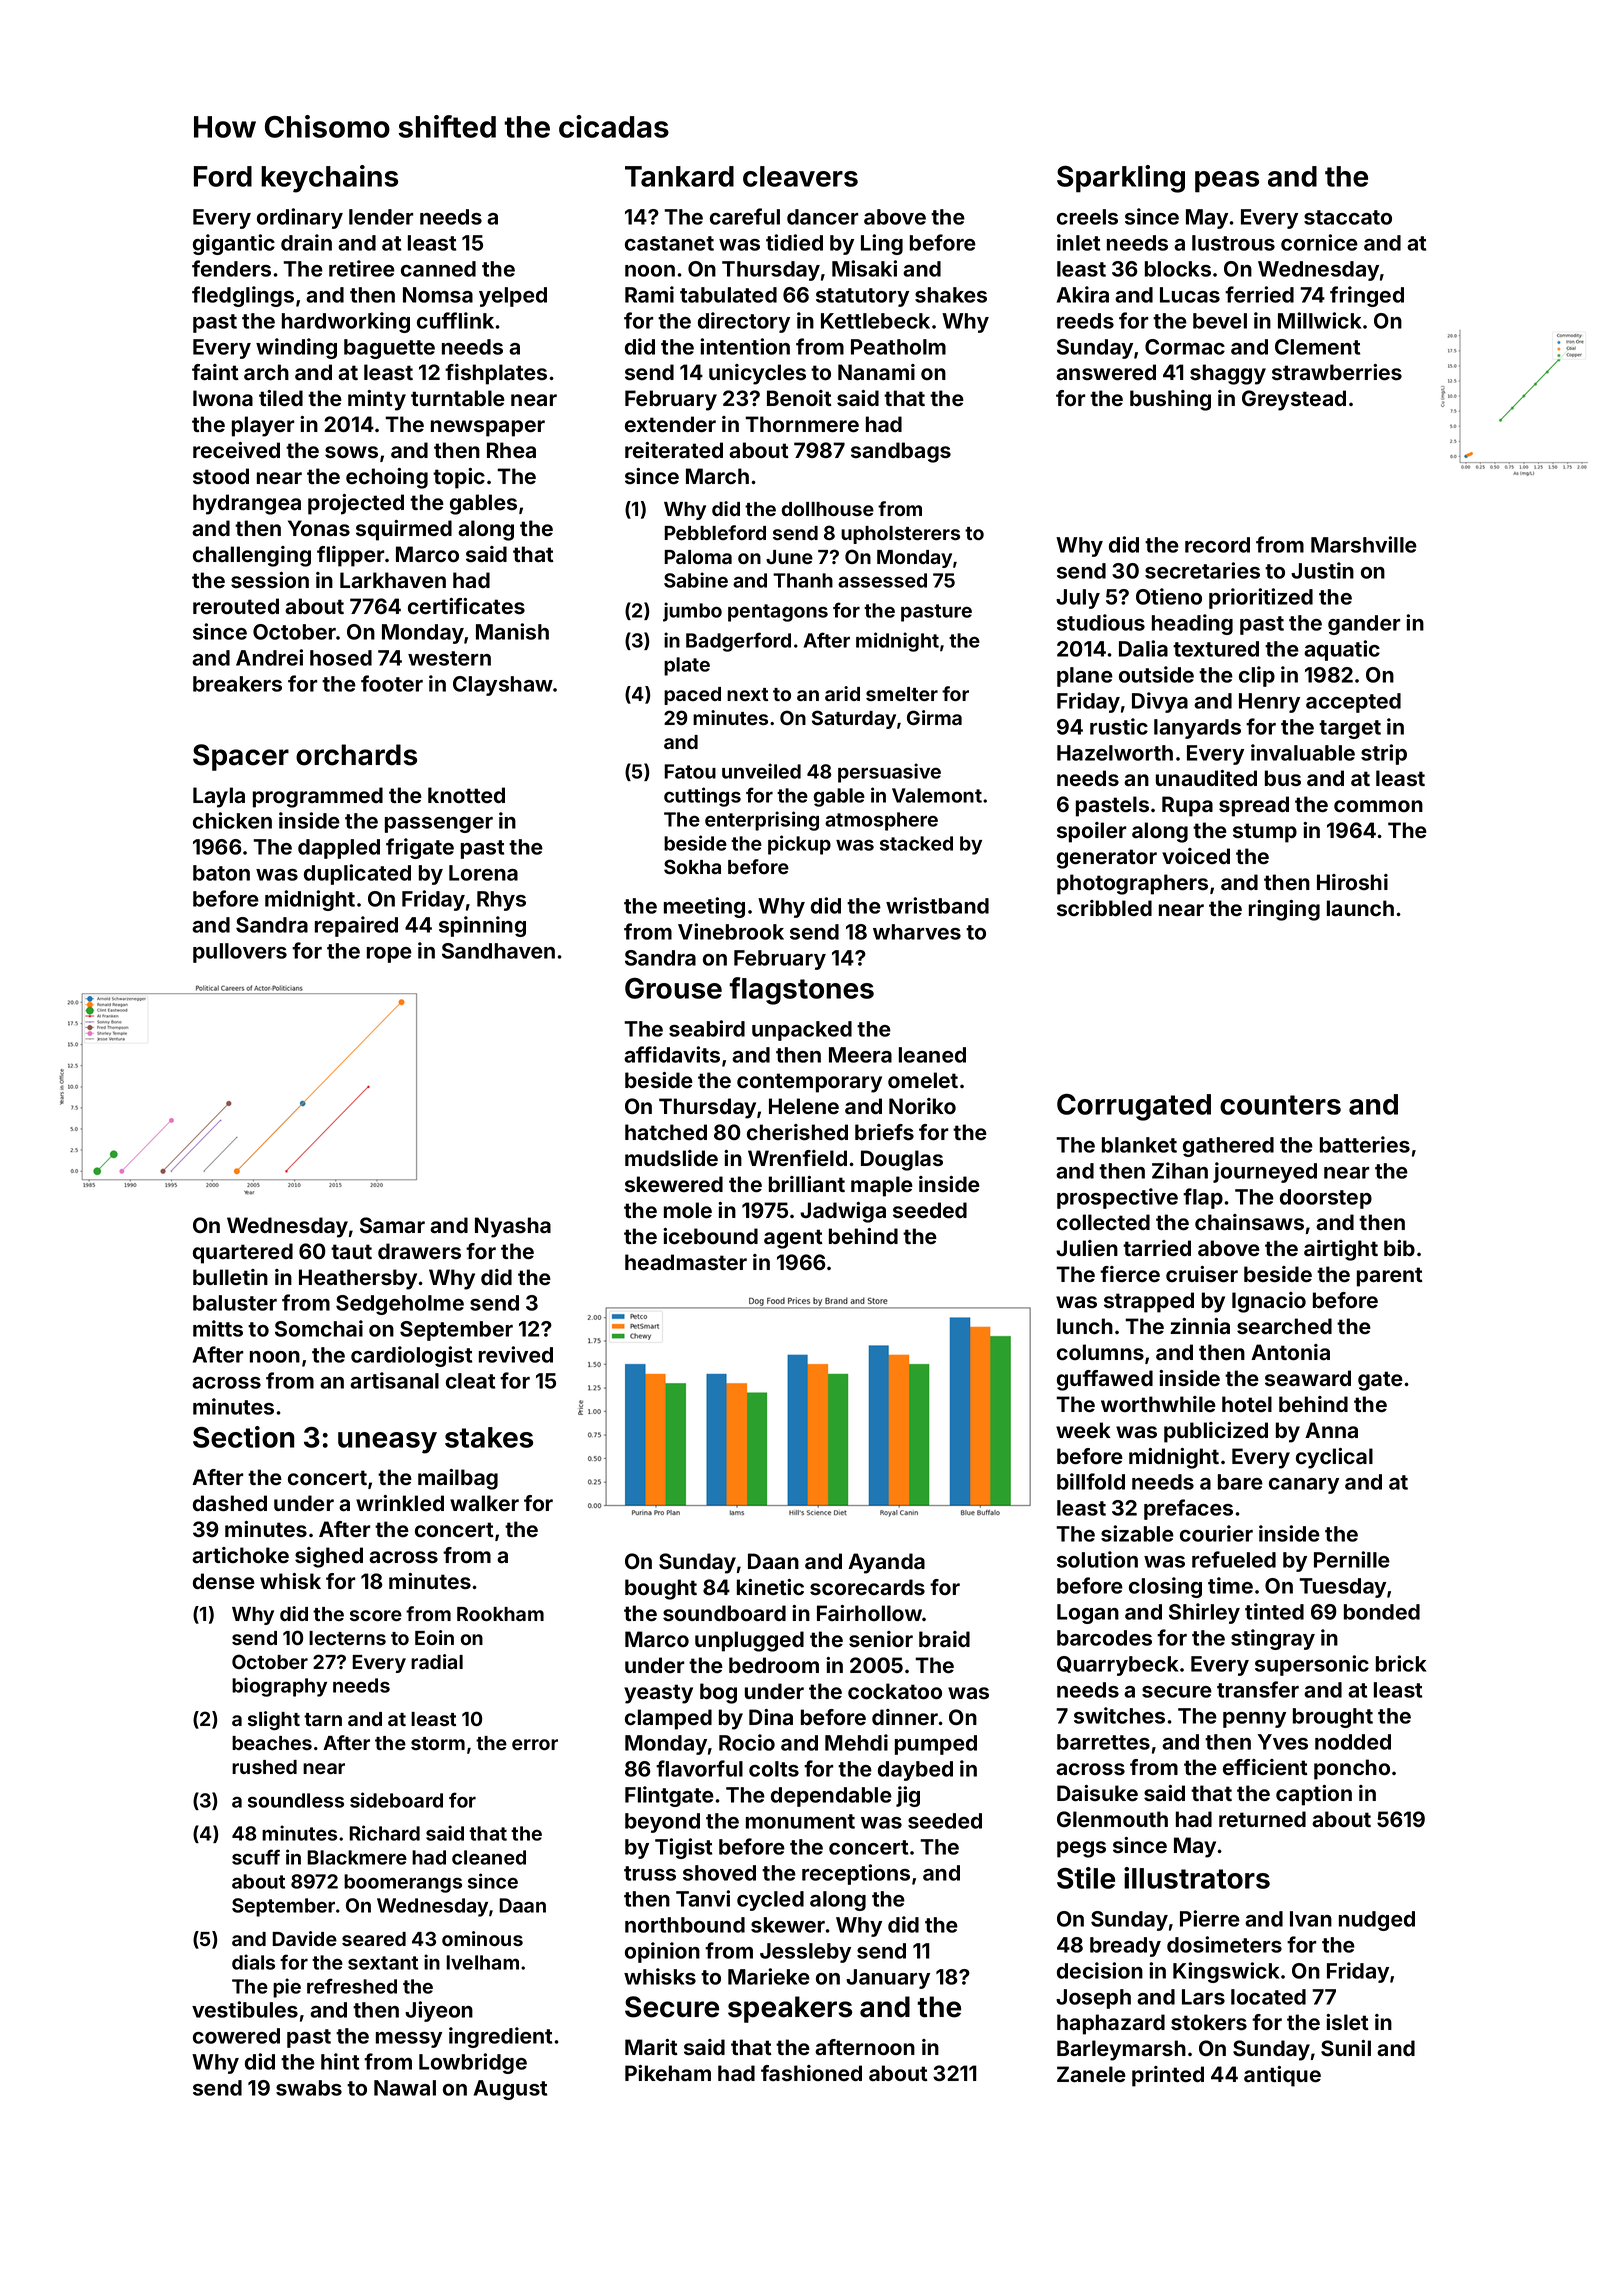 The image size is (1620, 2292). What do you see at coordinates (234, 244) in the screenshot?
I see `gigantic` at bounding box center [234, 244].
